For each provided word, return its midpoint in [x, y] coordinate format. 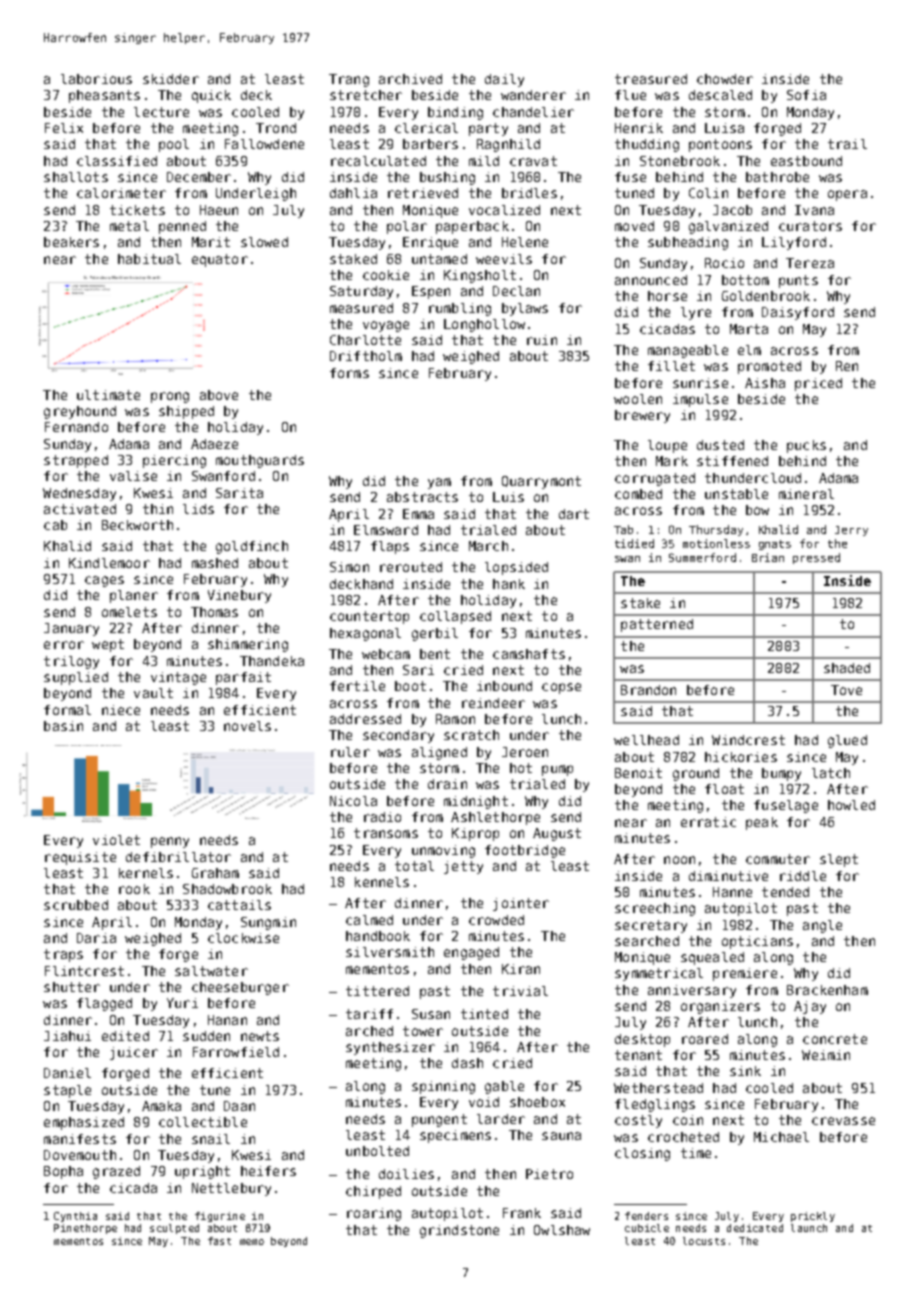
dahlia [353, 193]
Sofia [806, 95]
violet [116, 840]
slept [839, 860]
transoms [386, 833]
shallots [76, 177]
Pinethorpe [85, 1229]
